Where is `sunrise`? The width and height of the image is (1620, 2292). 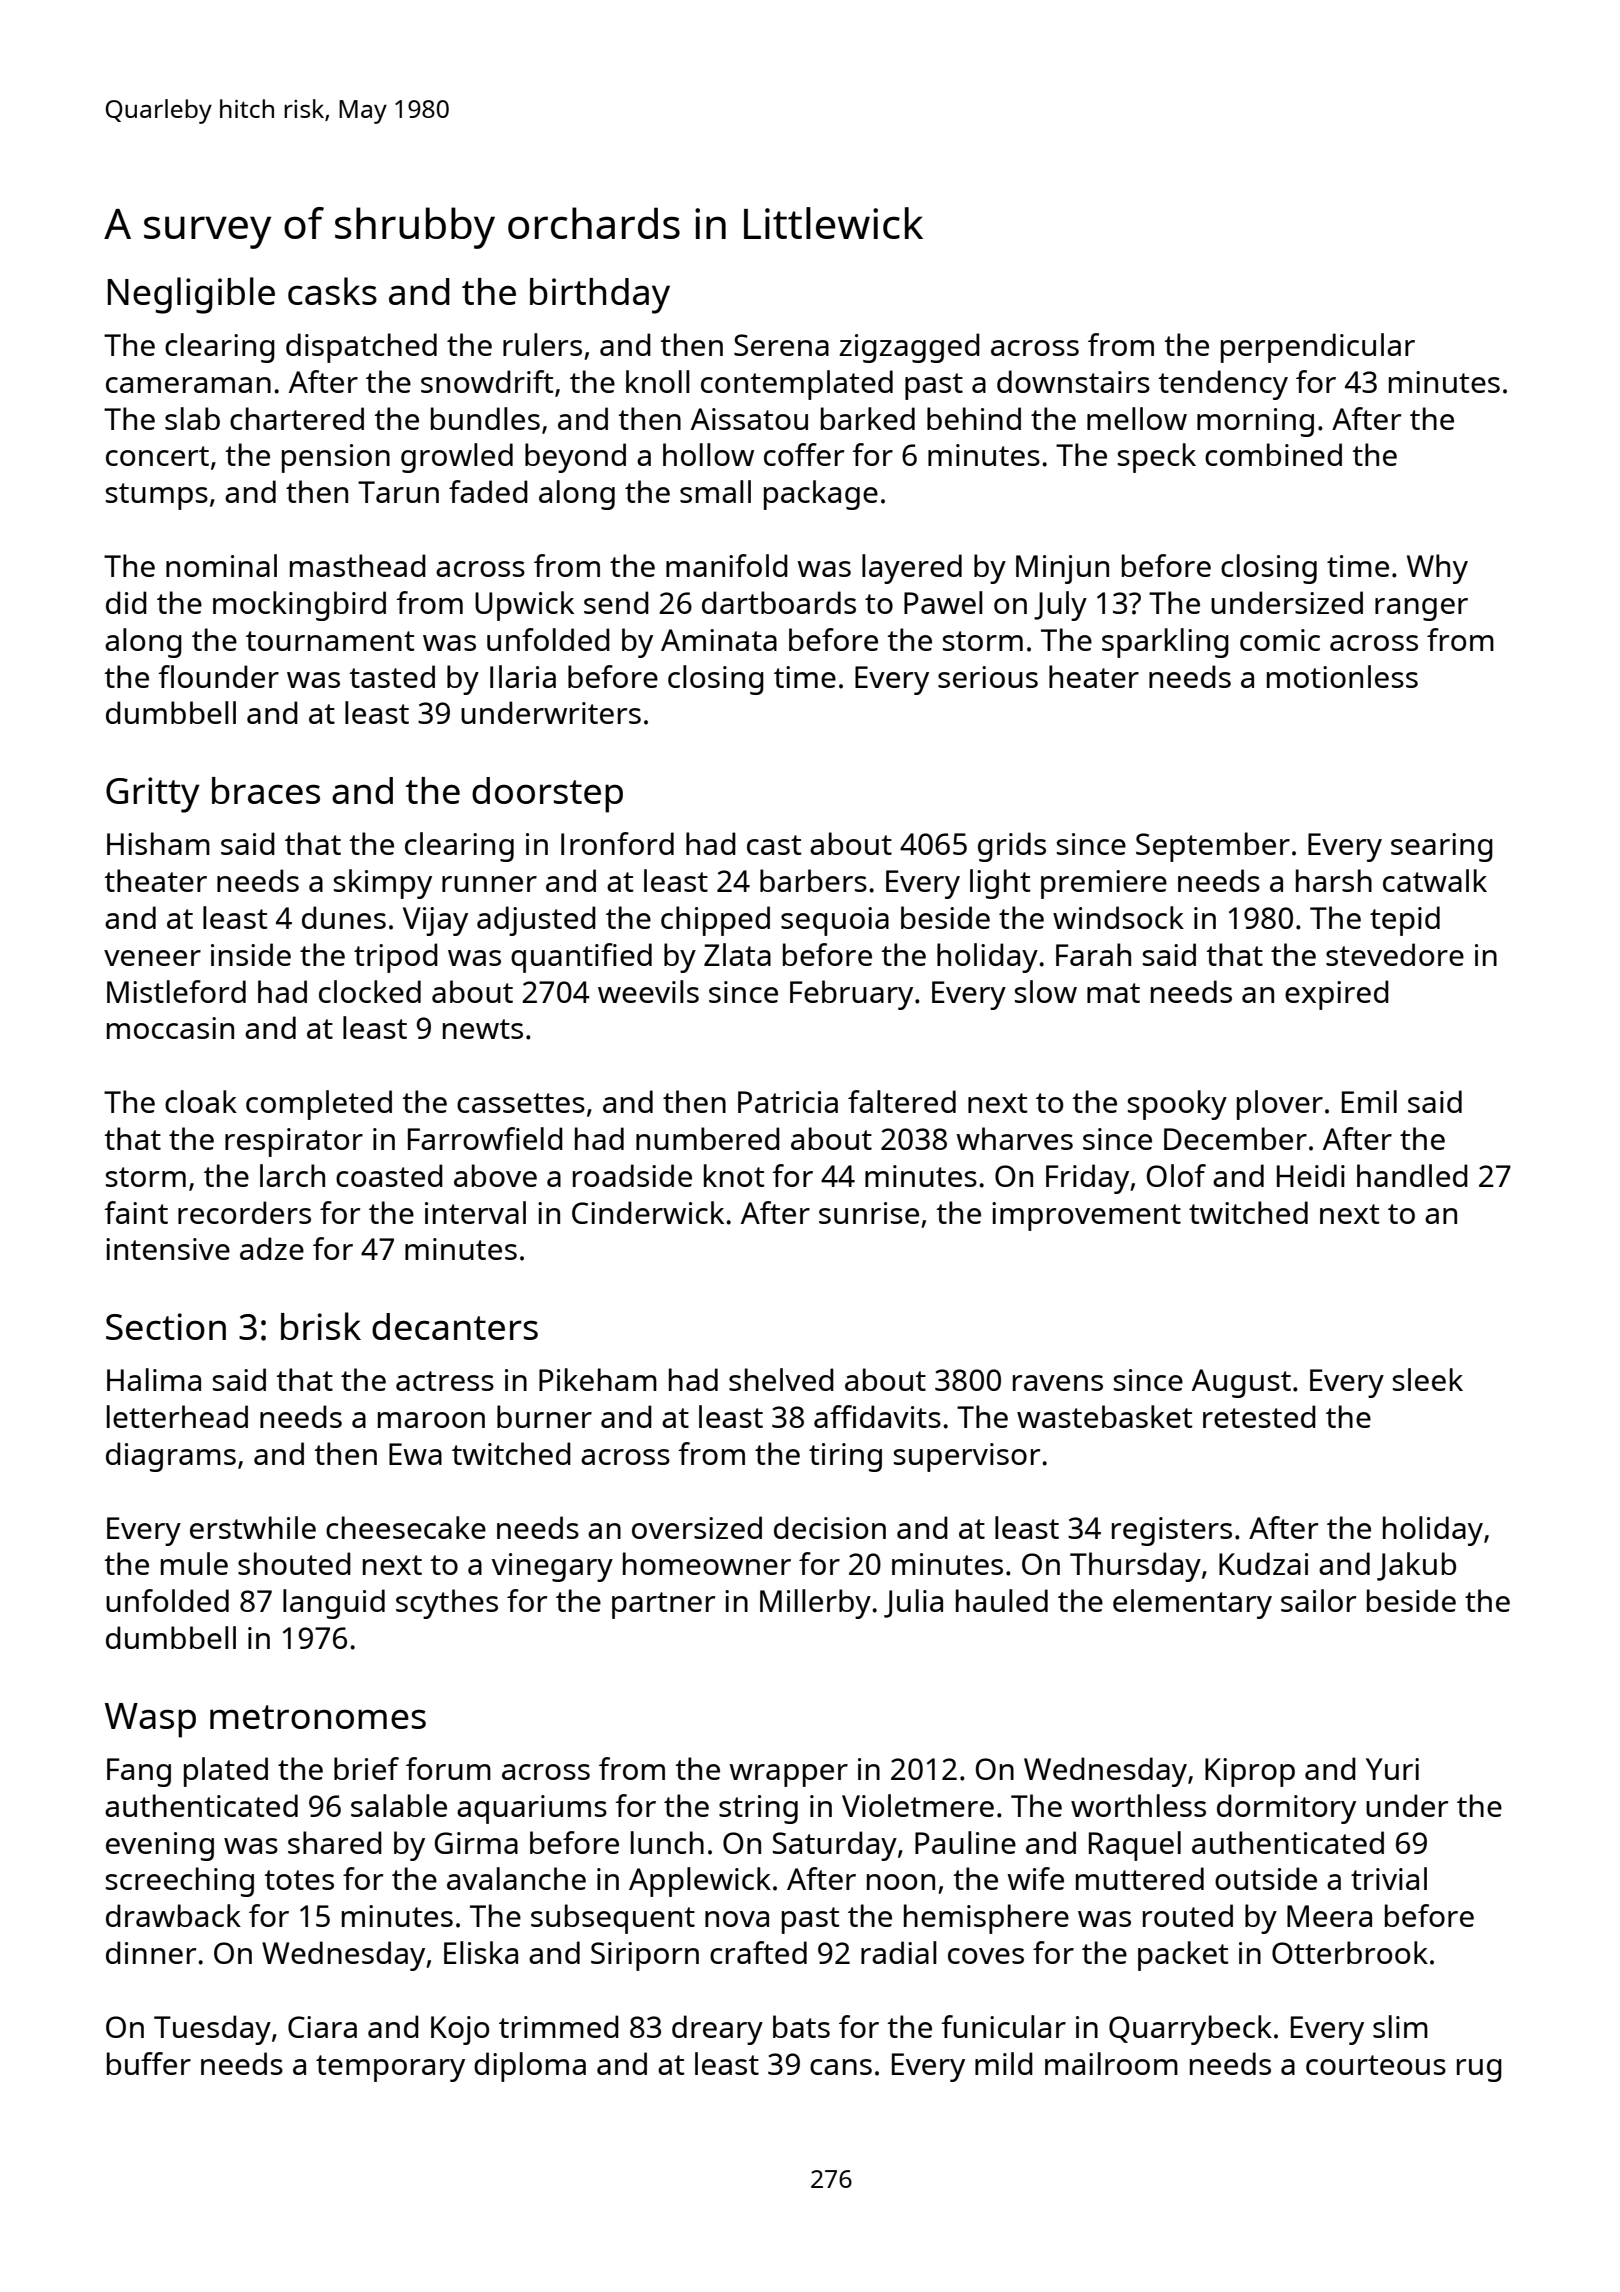
sunrise is located at coordinates (869, 1213).
